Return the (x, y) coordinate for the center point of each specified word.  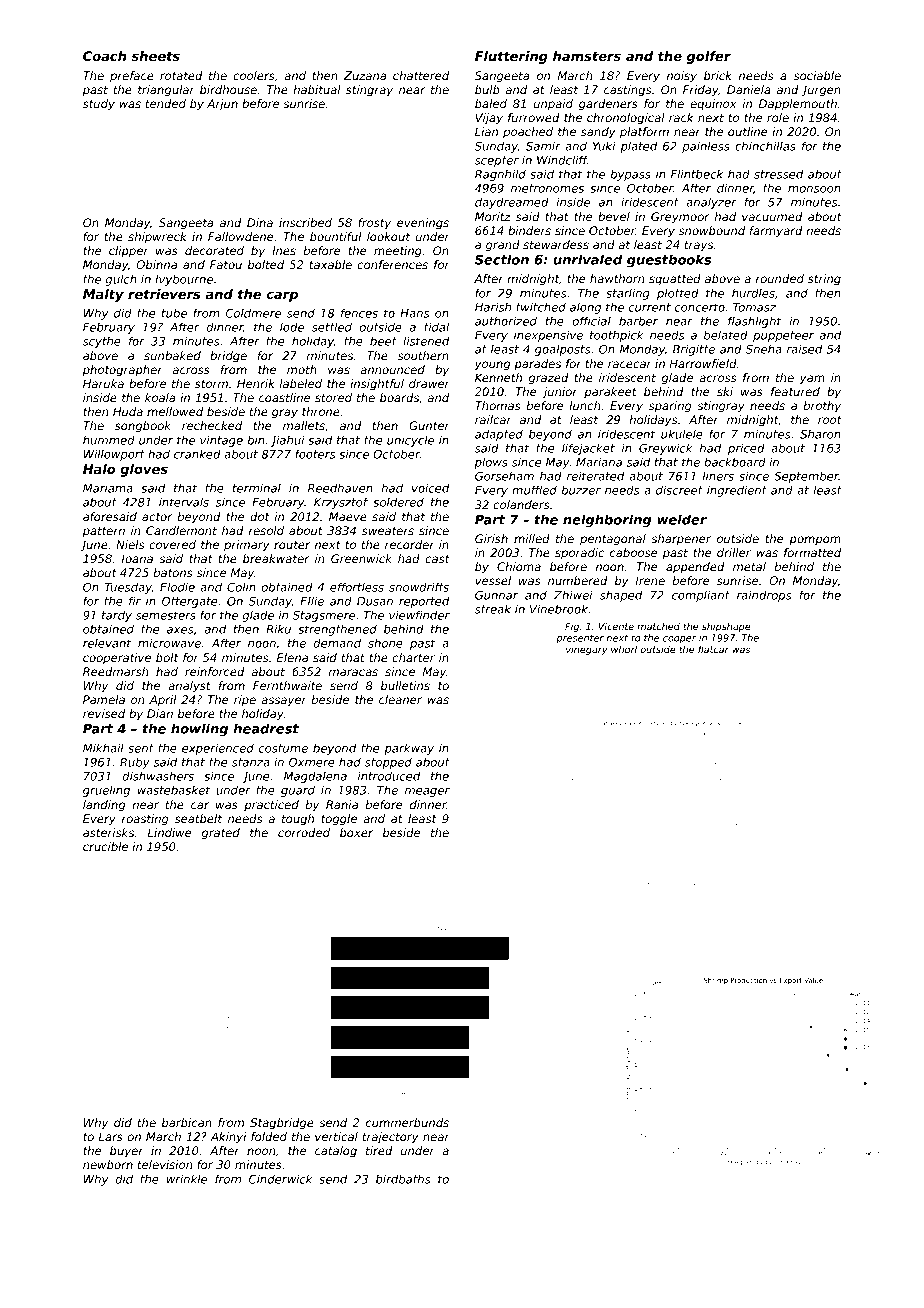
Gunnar (496, 595)
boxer (356, 832)
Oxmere (312, 762)
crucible (105, 846)
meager (427, 792)
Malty (103, 295)
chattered (421, 75)
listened (426, 341)
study (99, 105)
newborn (108, 1164)
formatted (812, 552)
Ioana (137, 558)
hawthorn (617, 278)
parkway (409, 749)
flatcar (713, 649)
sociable (817, 75)
